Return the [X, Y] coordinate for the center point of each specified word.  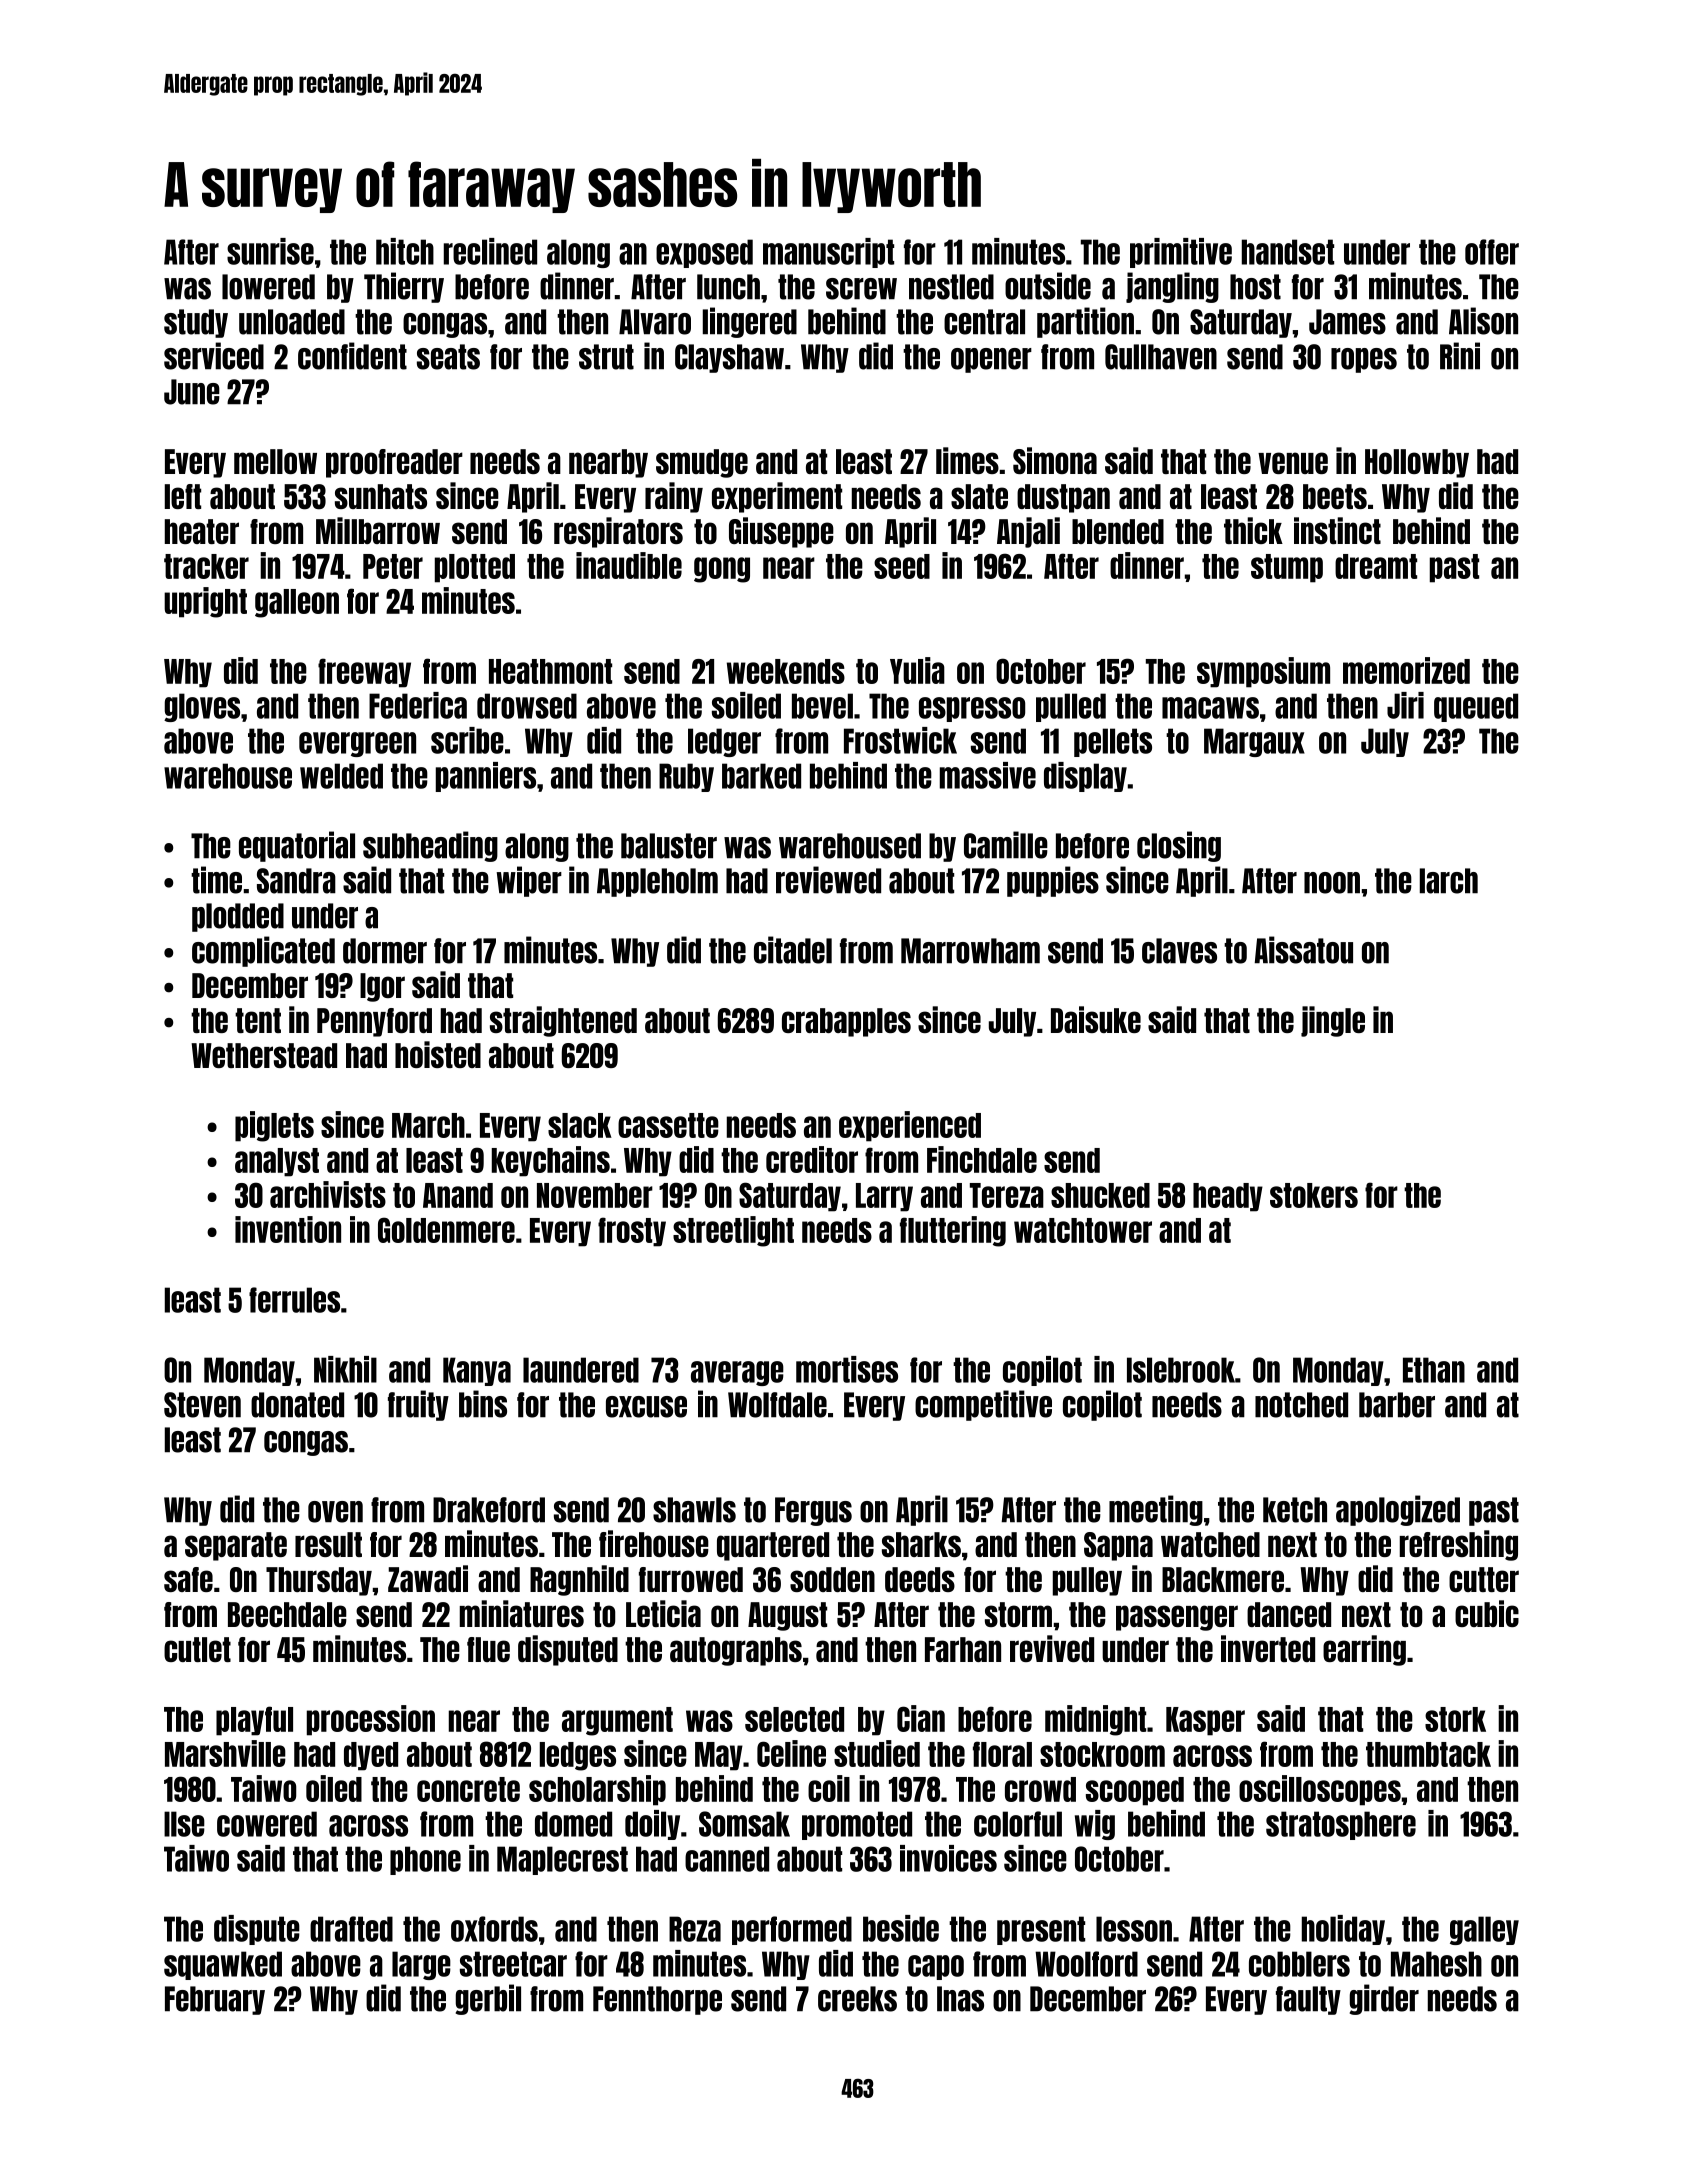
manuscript [828, 253]
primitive [1181, 253]
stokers [1314, 1195]
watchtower [1083, 1230]
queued [1476, 707]
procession [371, 1720]
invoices [948, 1858]
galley [1484, 1930]
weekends [786, 671]
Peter [393, 566]
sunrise [270, 251]
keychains [551, 1161]
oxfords [494, 1929]
